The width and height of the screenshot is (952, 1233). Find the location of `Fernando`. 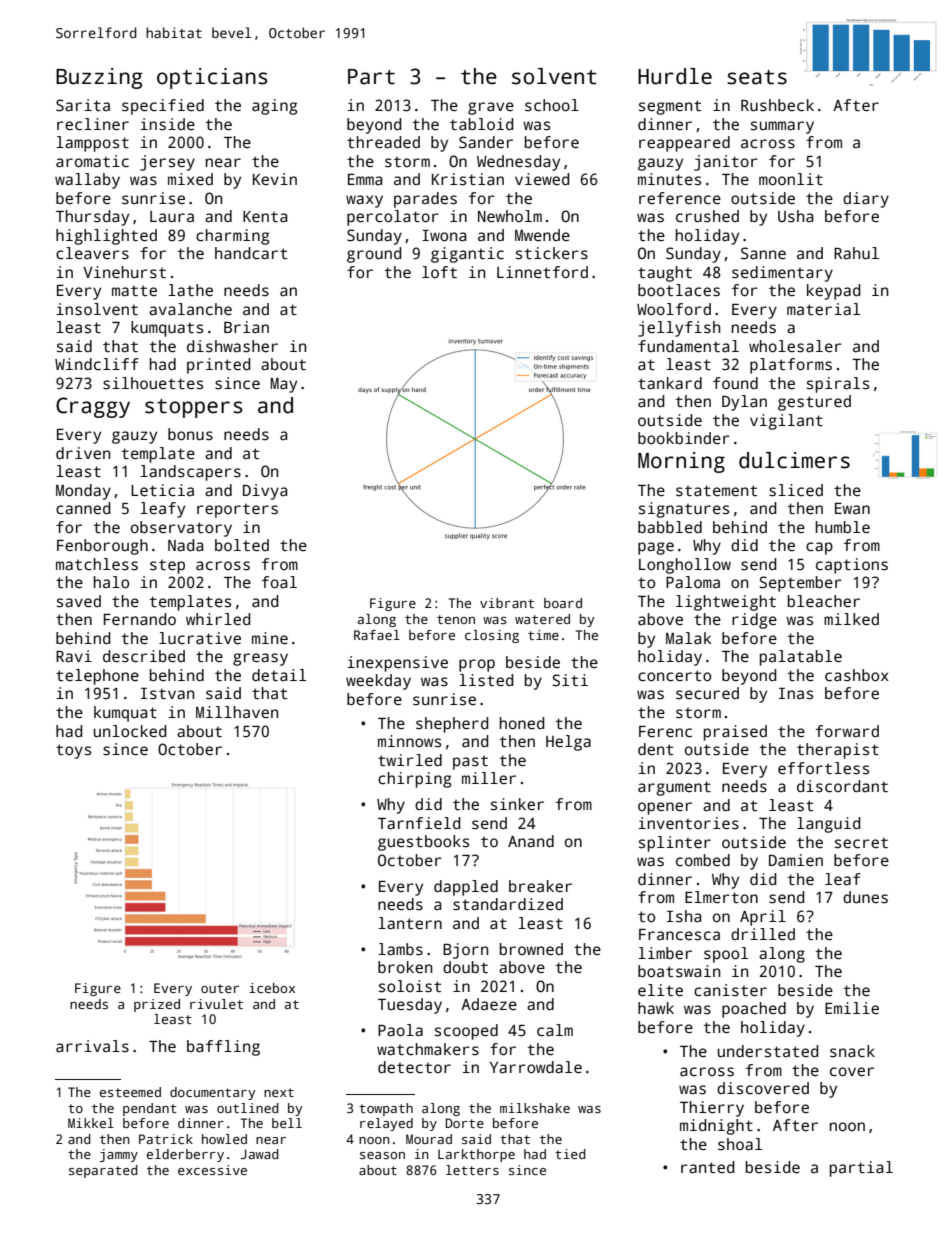

Fernando is located at coordinates (140, 619).
